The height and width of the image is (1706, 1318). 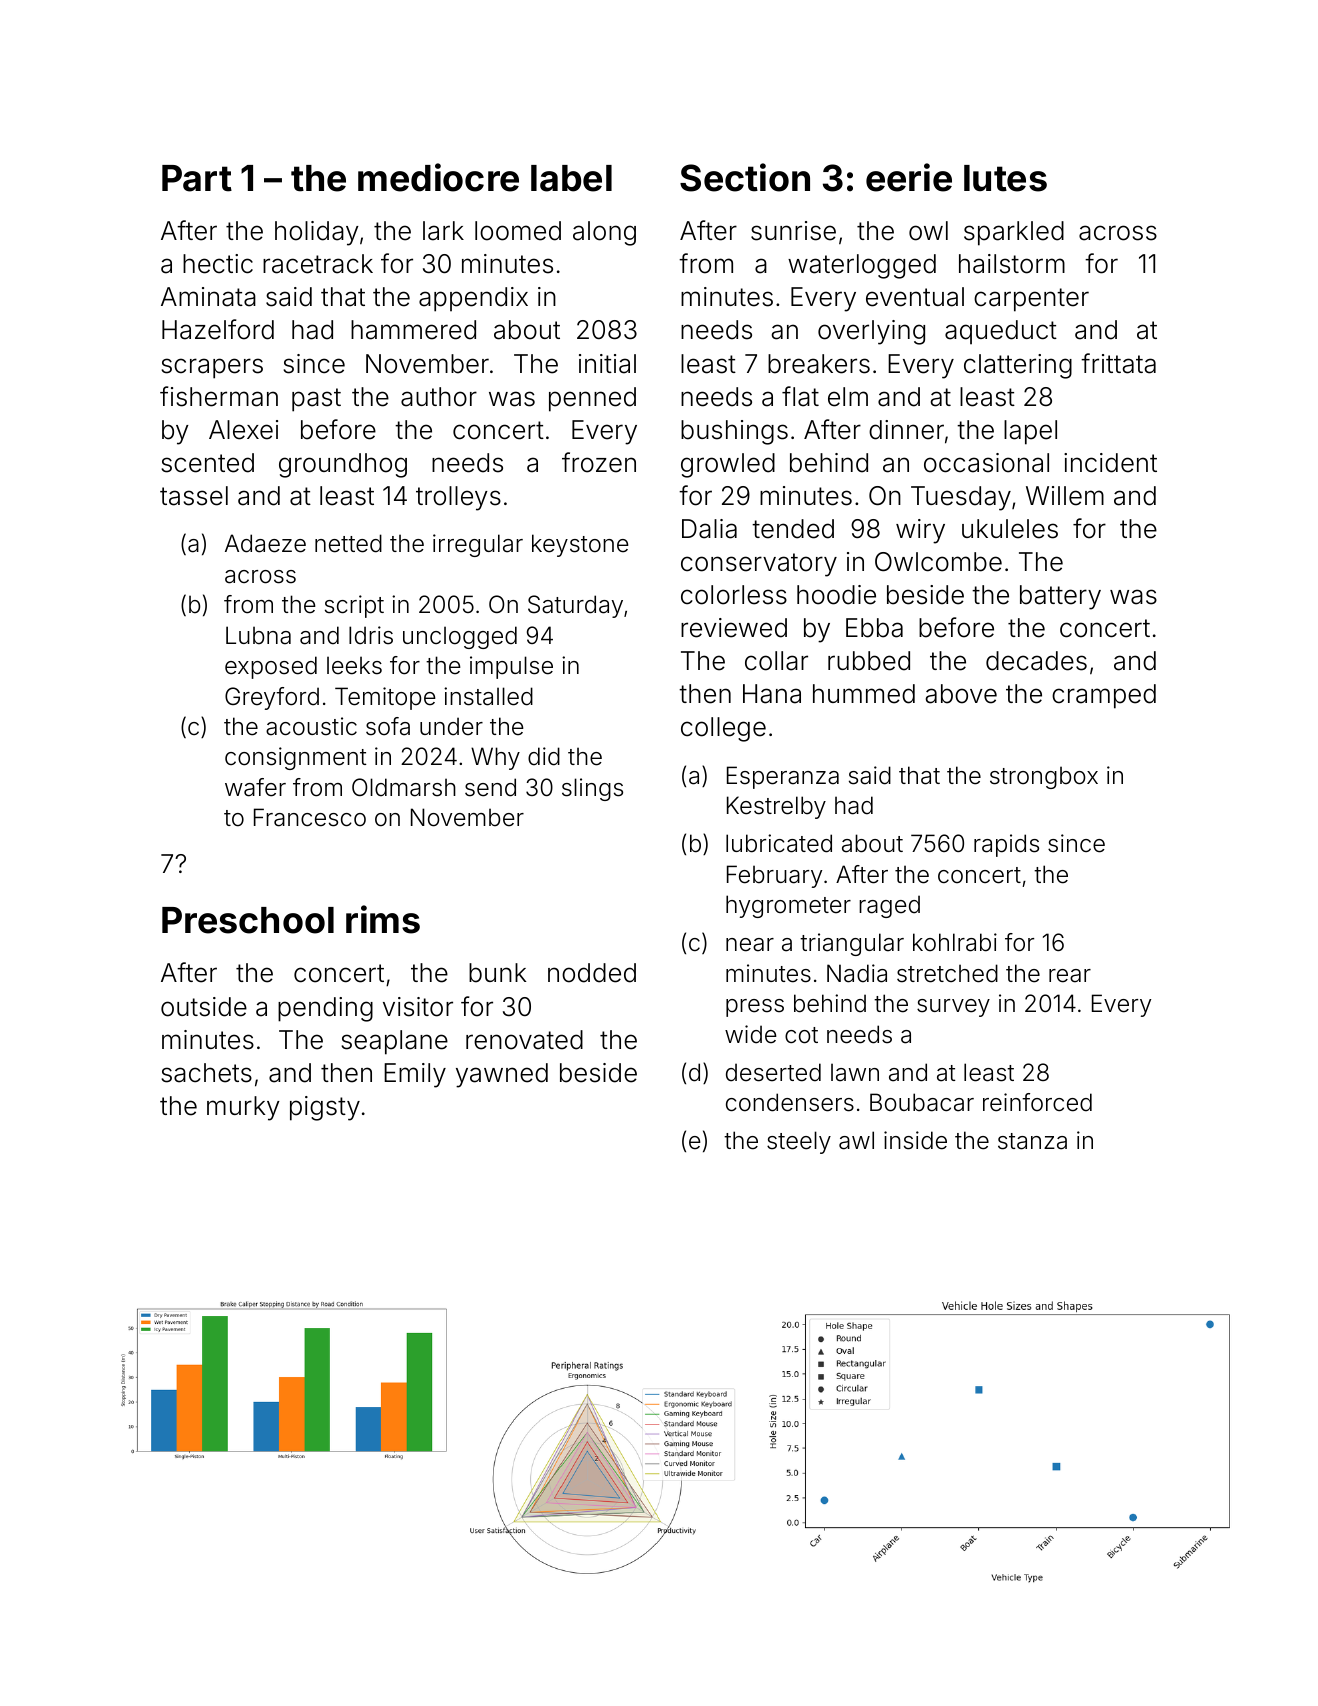 I want to click on sofa, so click(x=388, y=726).
